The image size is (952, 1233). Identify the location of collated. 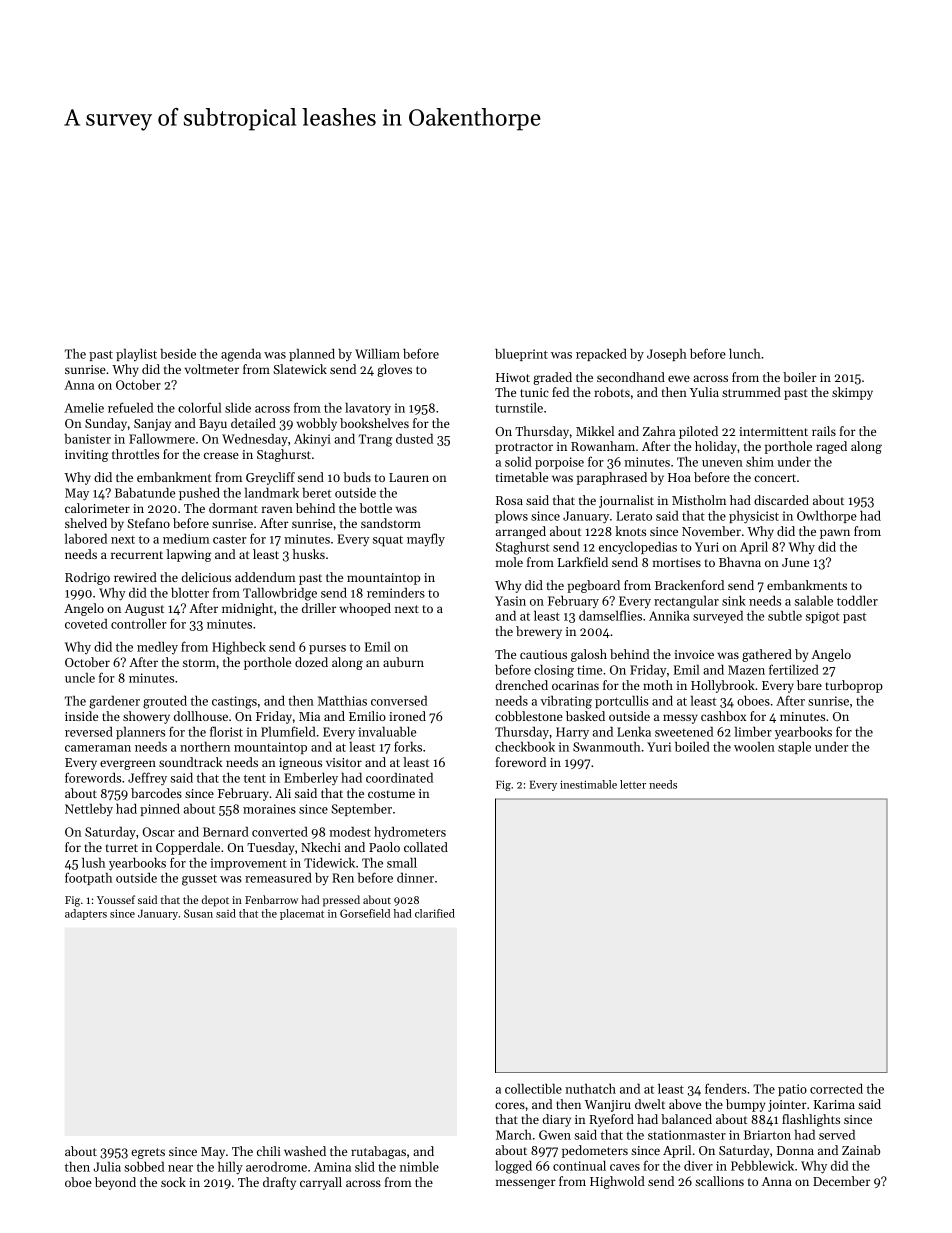
(426, 847).
